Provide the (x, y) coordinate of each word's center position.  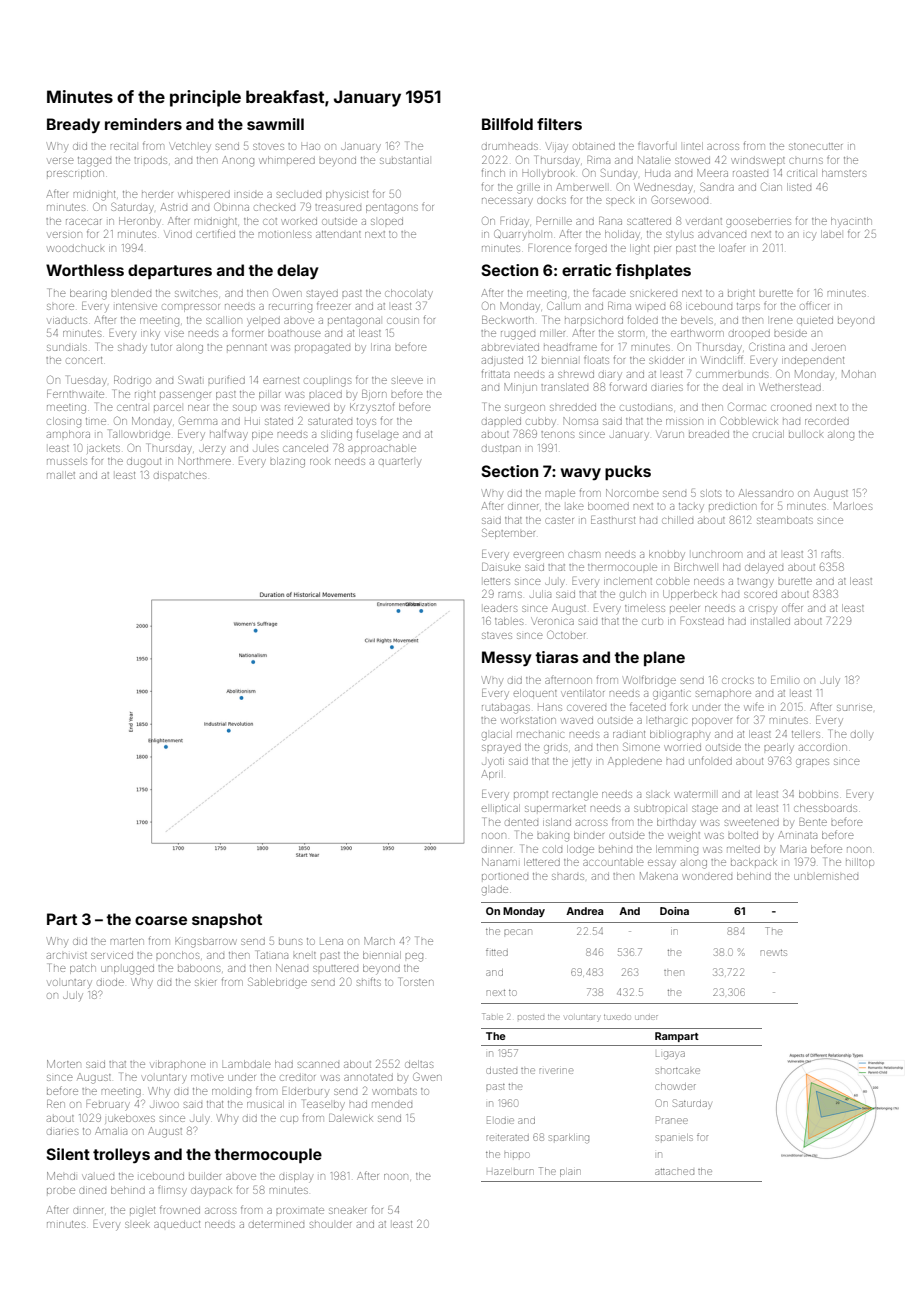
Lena (331, 942)
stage (705, 810)
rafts (831, 553)
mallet (61, 475)
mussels (67, 462)
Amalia (111, 1131)
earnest (281, 380)
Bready (73, 126)
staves (497, 635)
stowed (692, 160)
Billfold (507, 124)
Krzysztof (372, 407)
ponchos (177, 955)
